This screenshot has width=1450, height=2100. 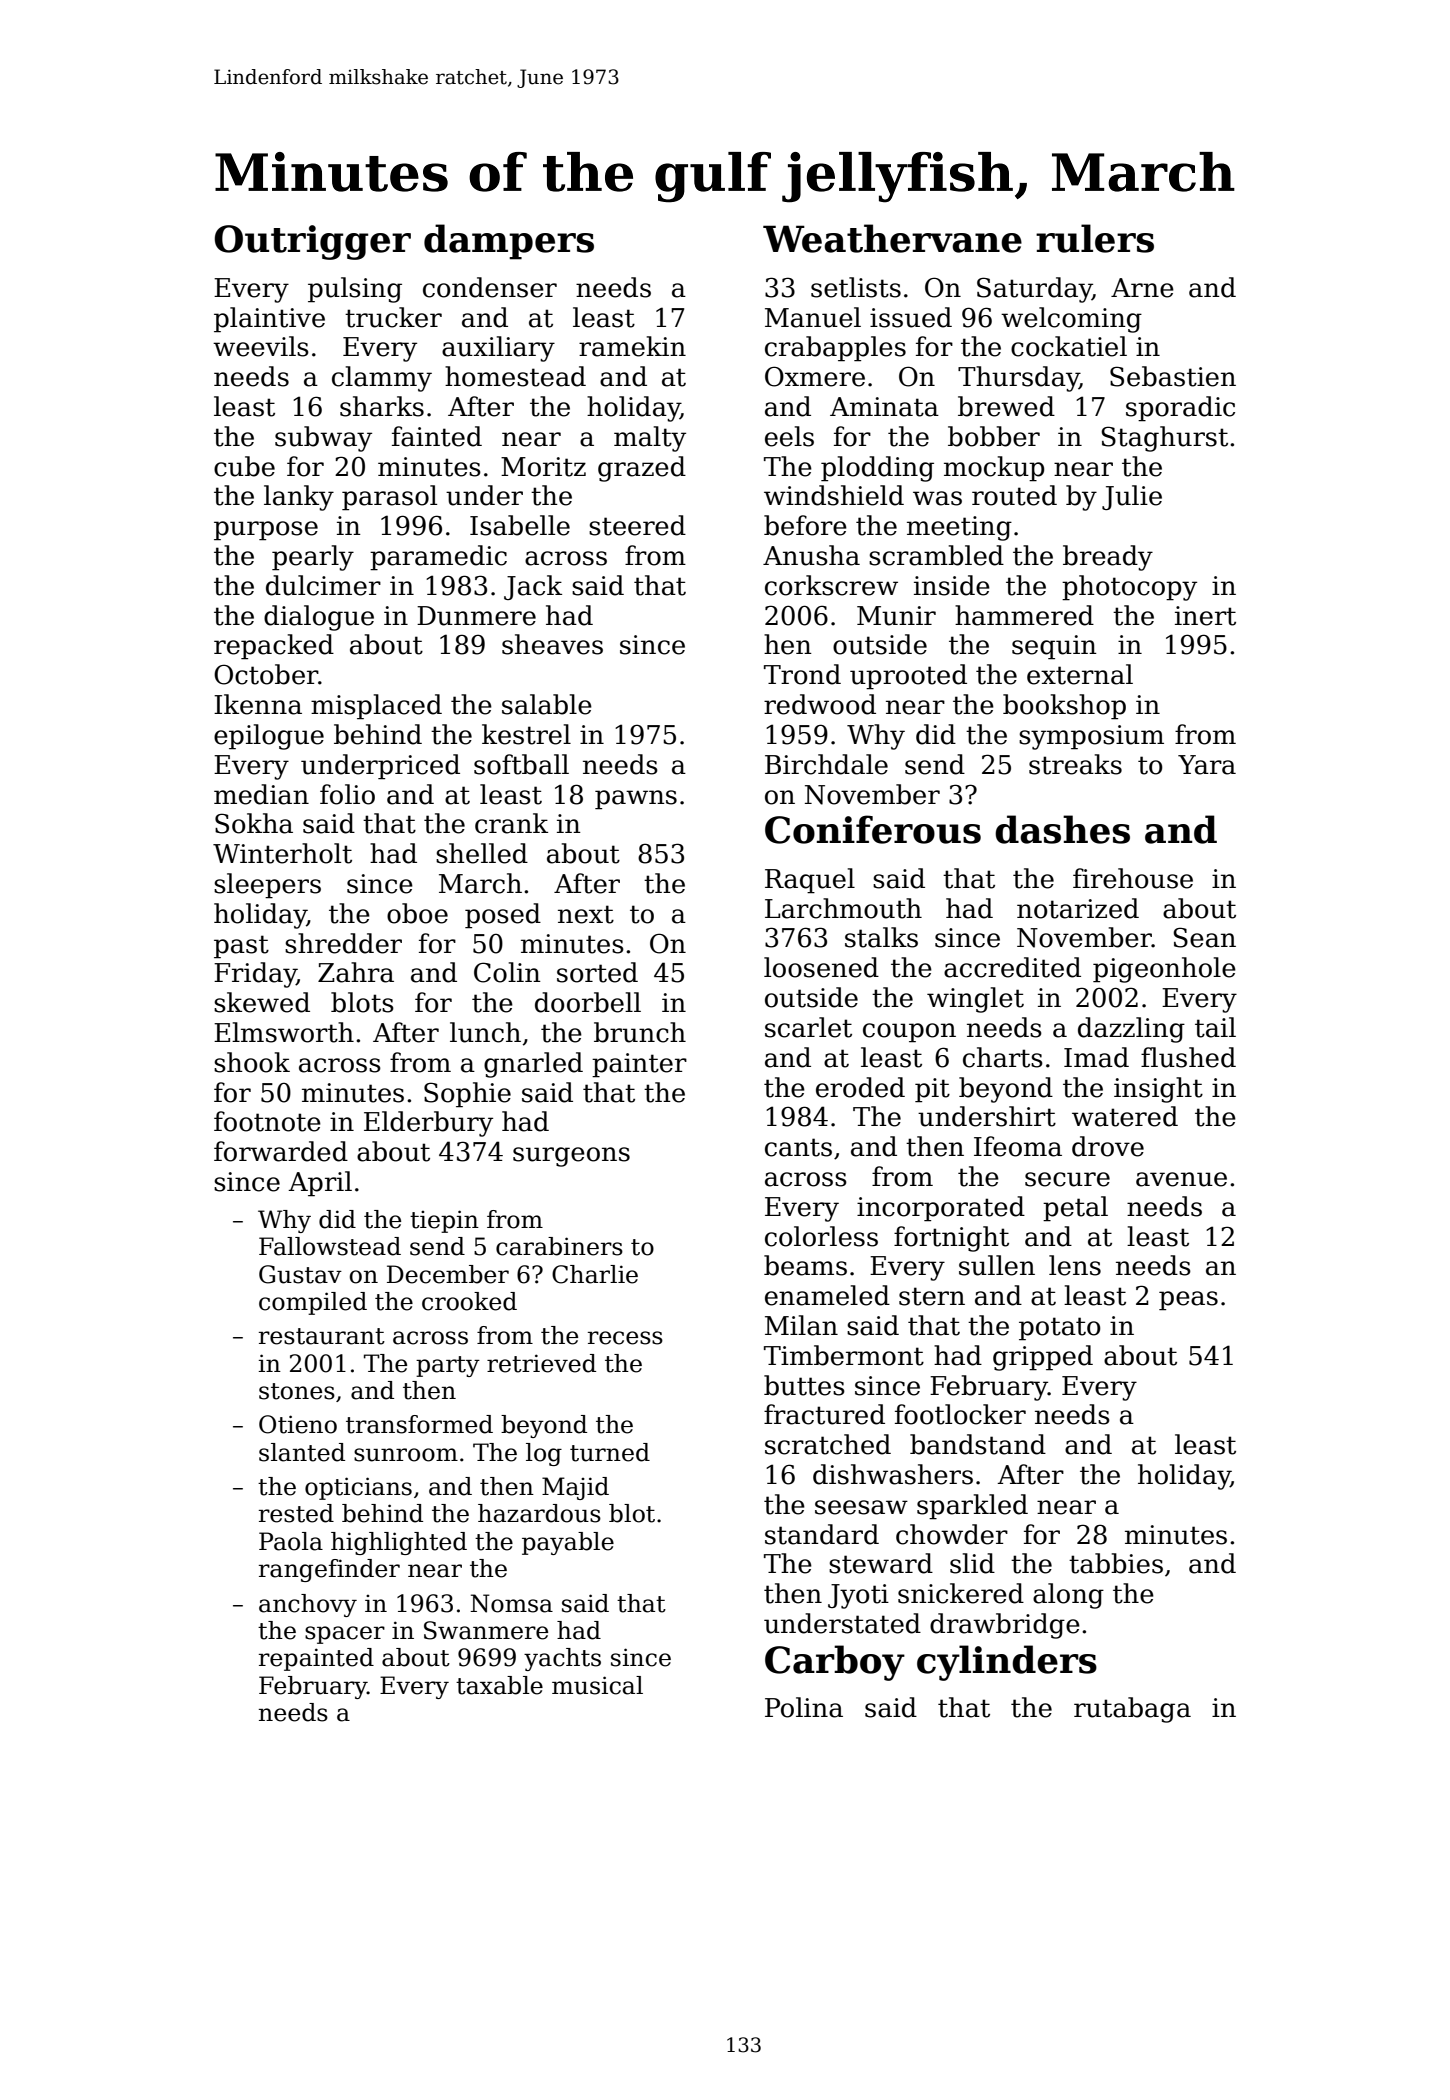 I want to click on beams, so click(x=805, y=1265).
